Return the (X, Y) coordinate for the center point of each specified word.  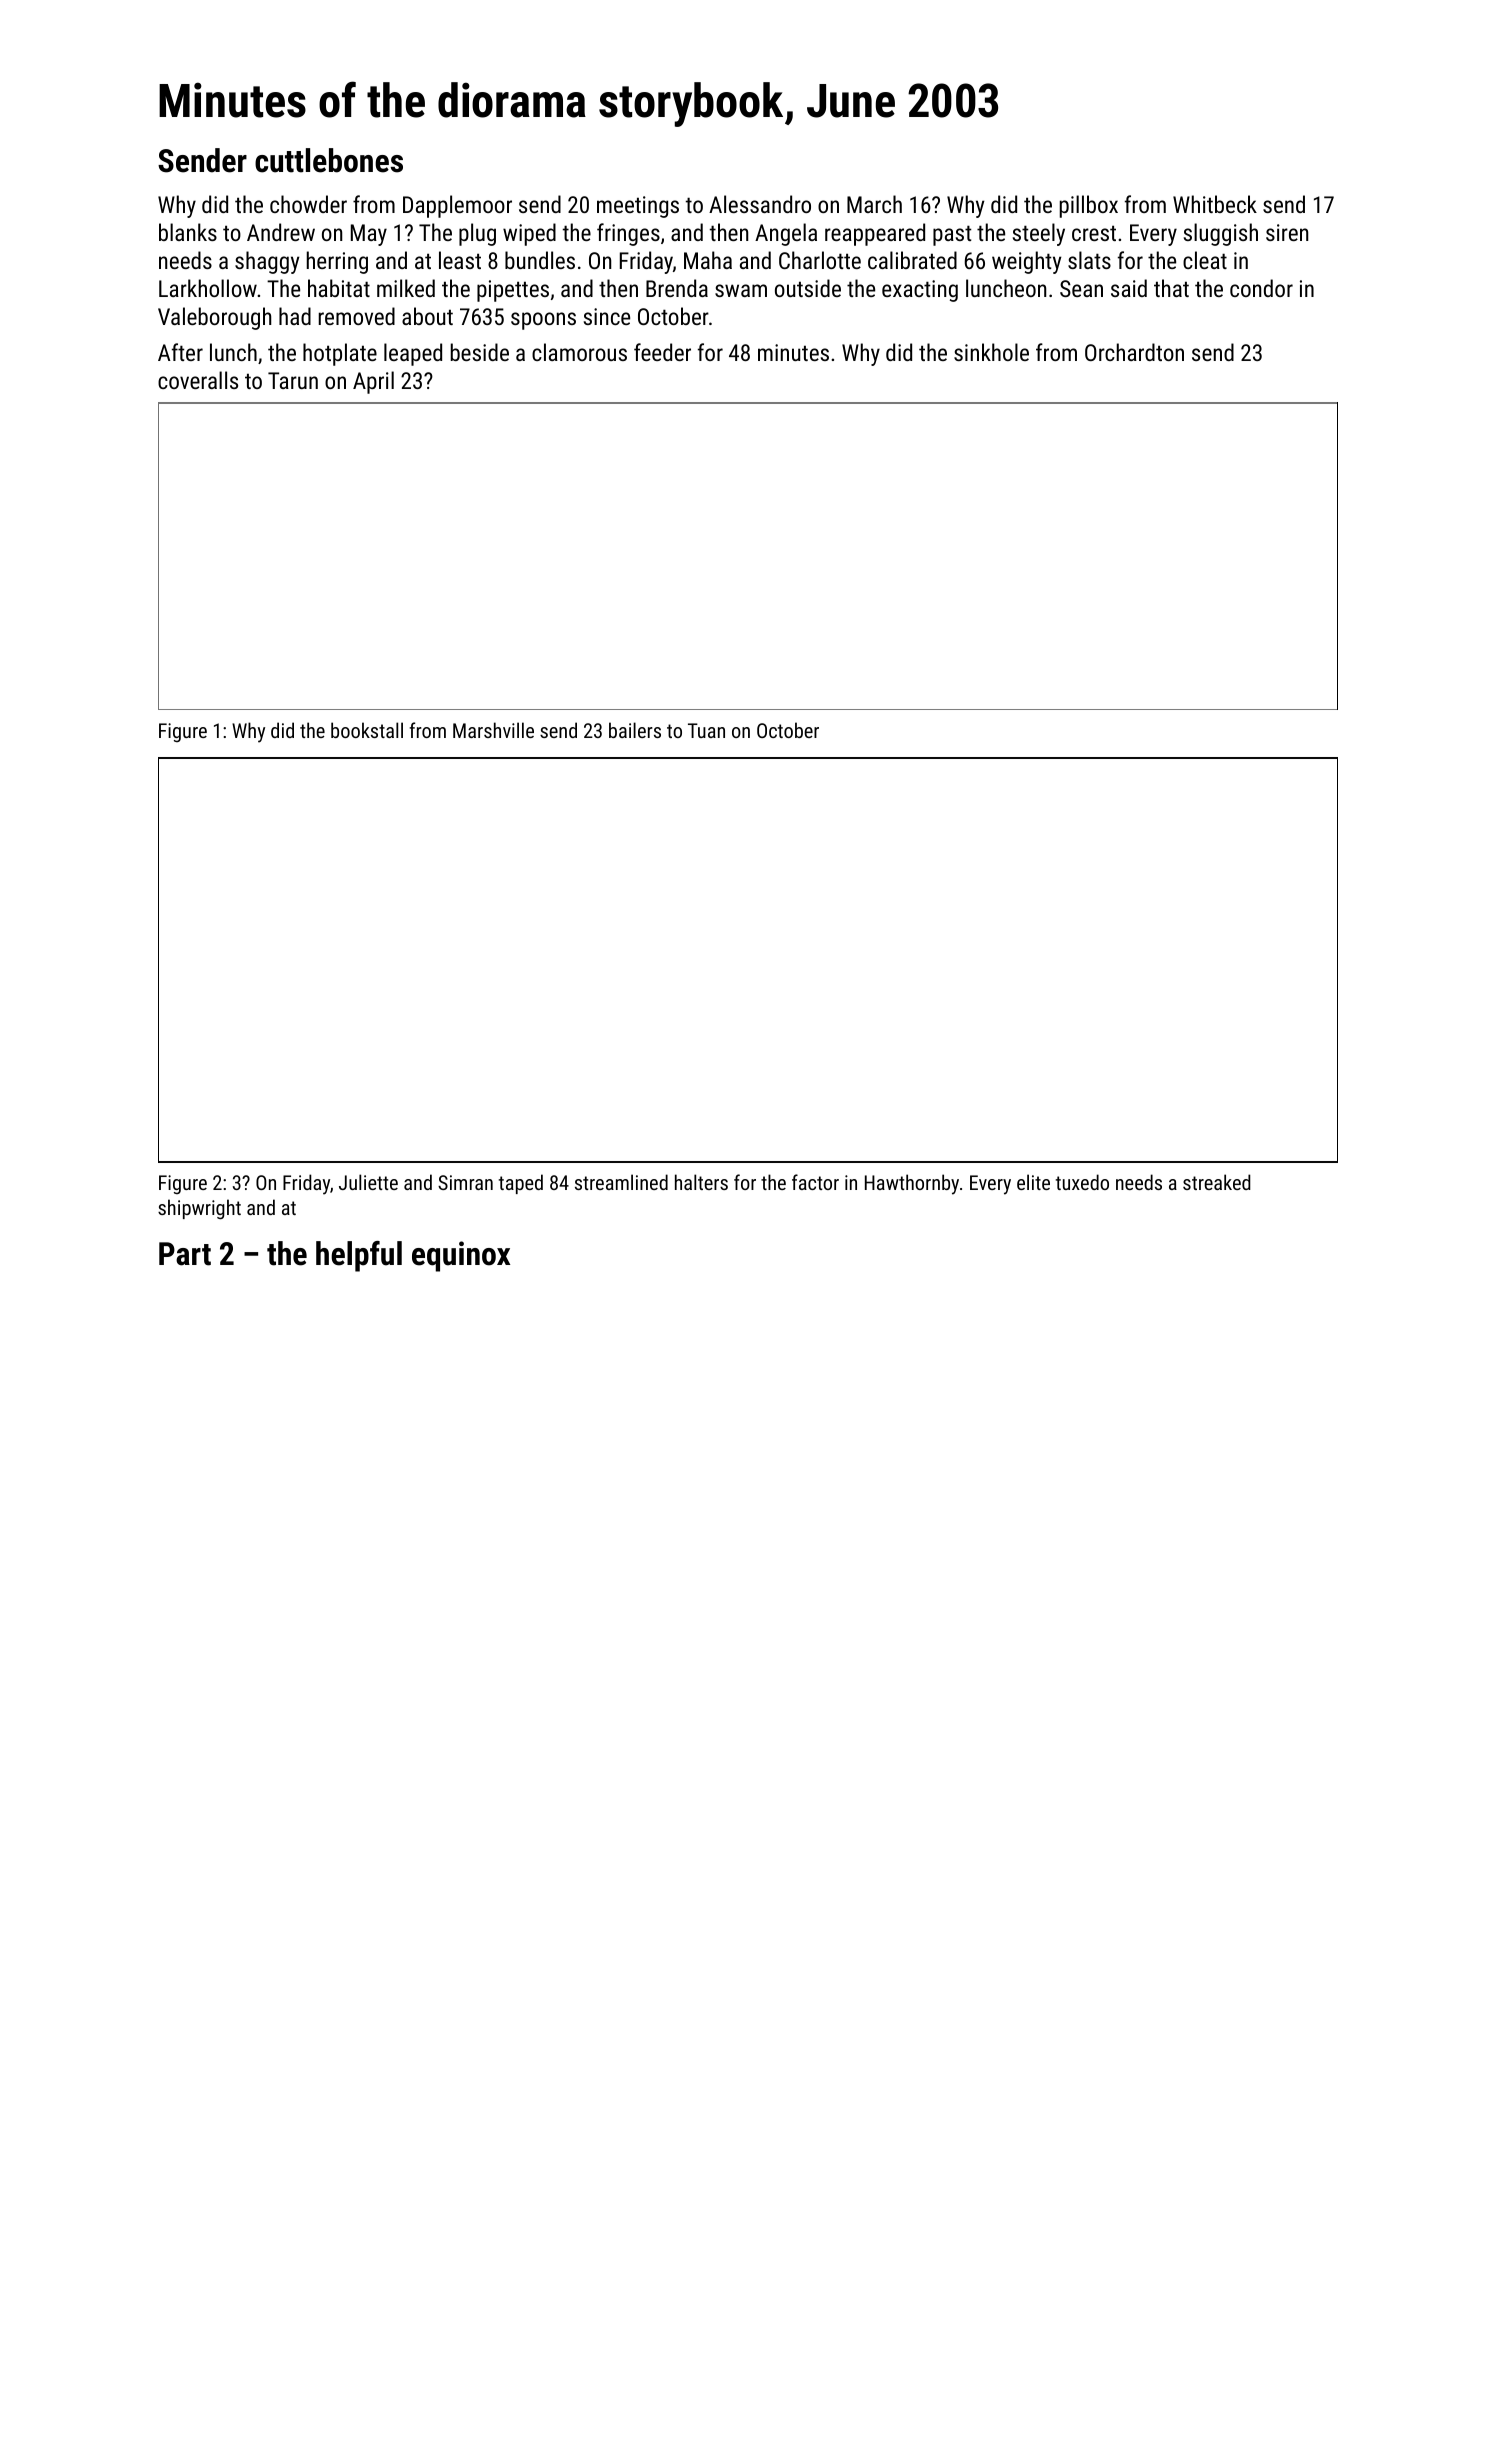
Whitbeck (1215, 204)
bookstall (367, 730)
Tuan (706, 730)
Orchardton (1134, 352)
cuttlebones (329, 160)
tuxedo (1082, 1182)
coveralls (198, 380)
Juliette (368, 1182)
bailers (635, 730)
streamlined (621, 1182)
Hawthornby (912, 1184)
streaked (1217, 1182)
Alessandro (760, 204)
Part (185, 1254)
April (373, 382)
